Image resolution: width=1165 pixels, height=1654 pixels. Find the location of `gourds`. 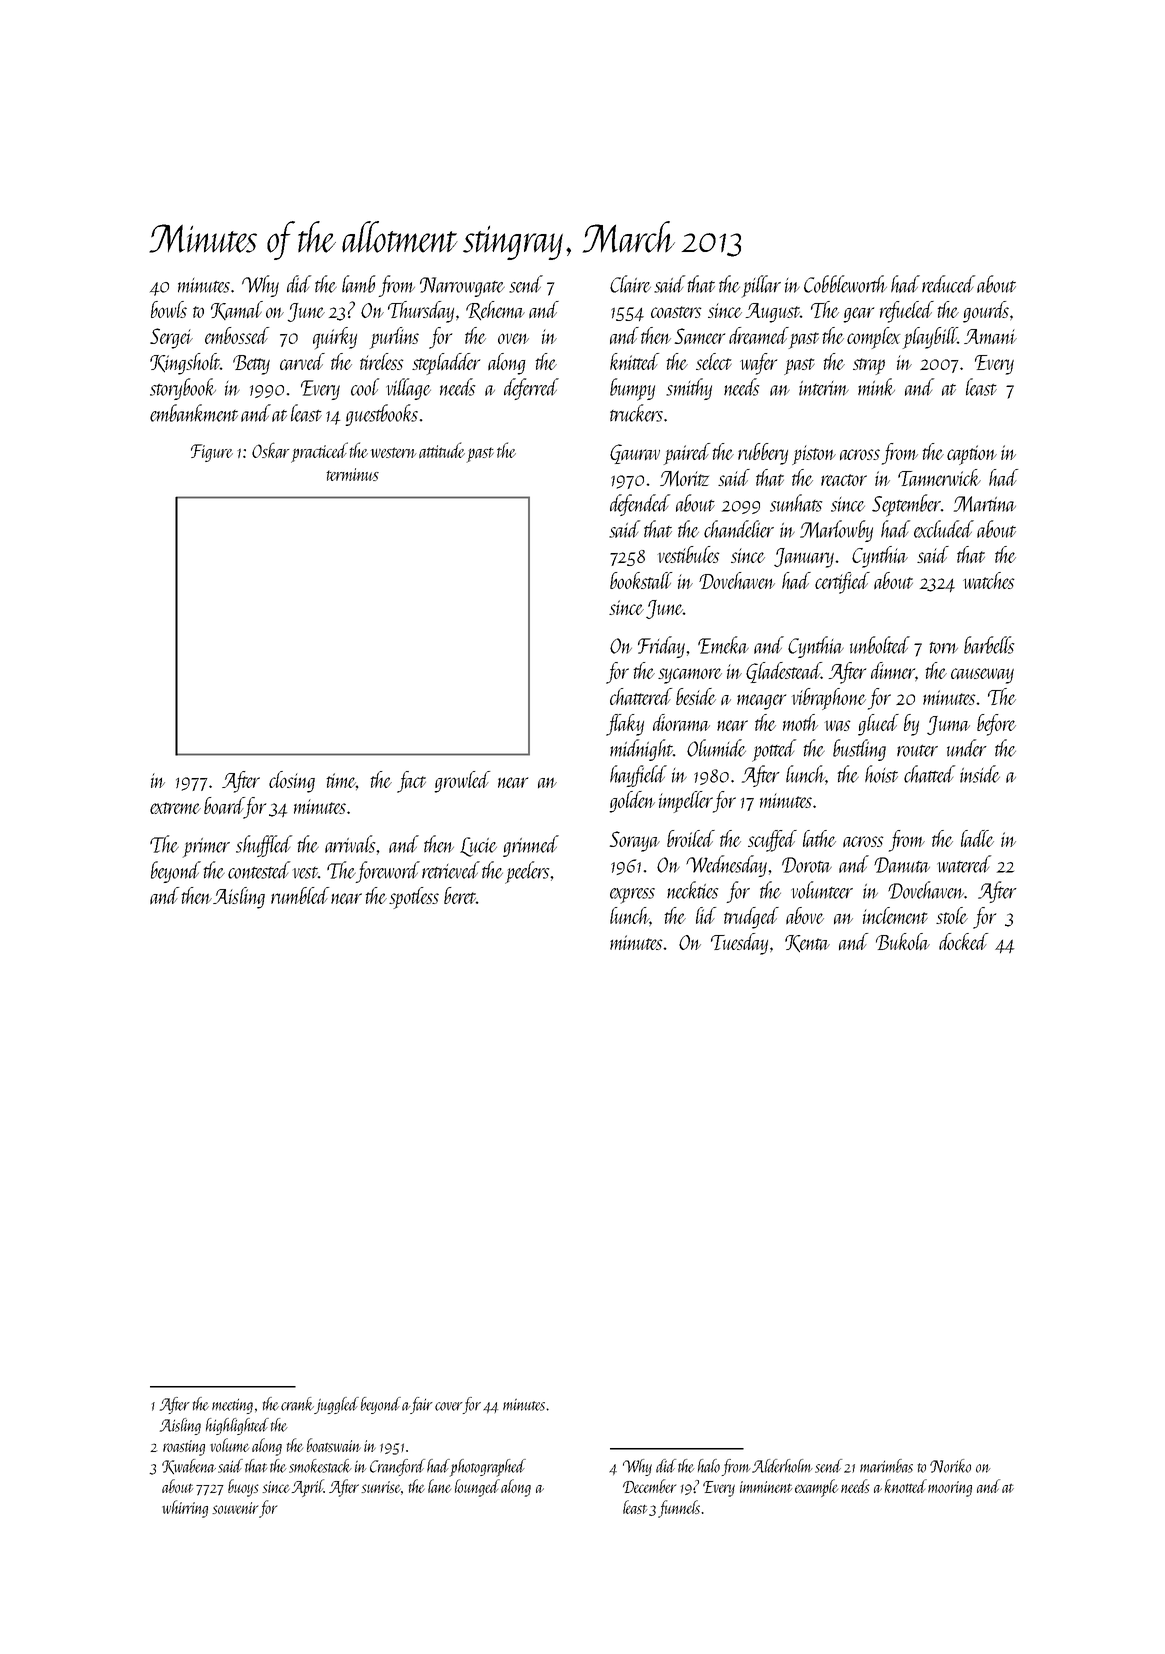

gourds is located at coordinates (986, 312).
